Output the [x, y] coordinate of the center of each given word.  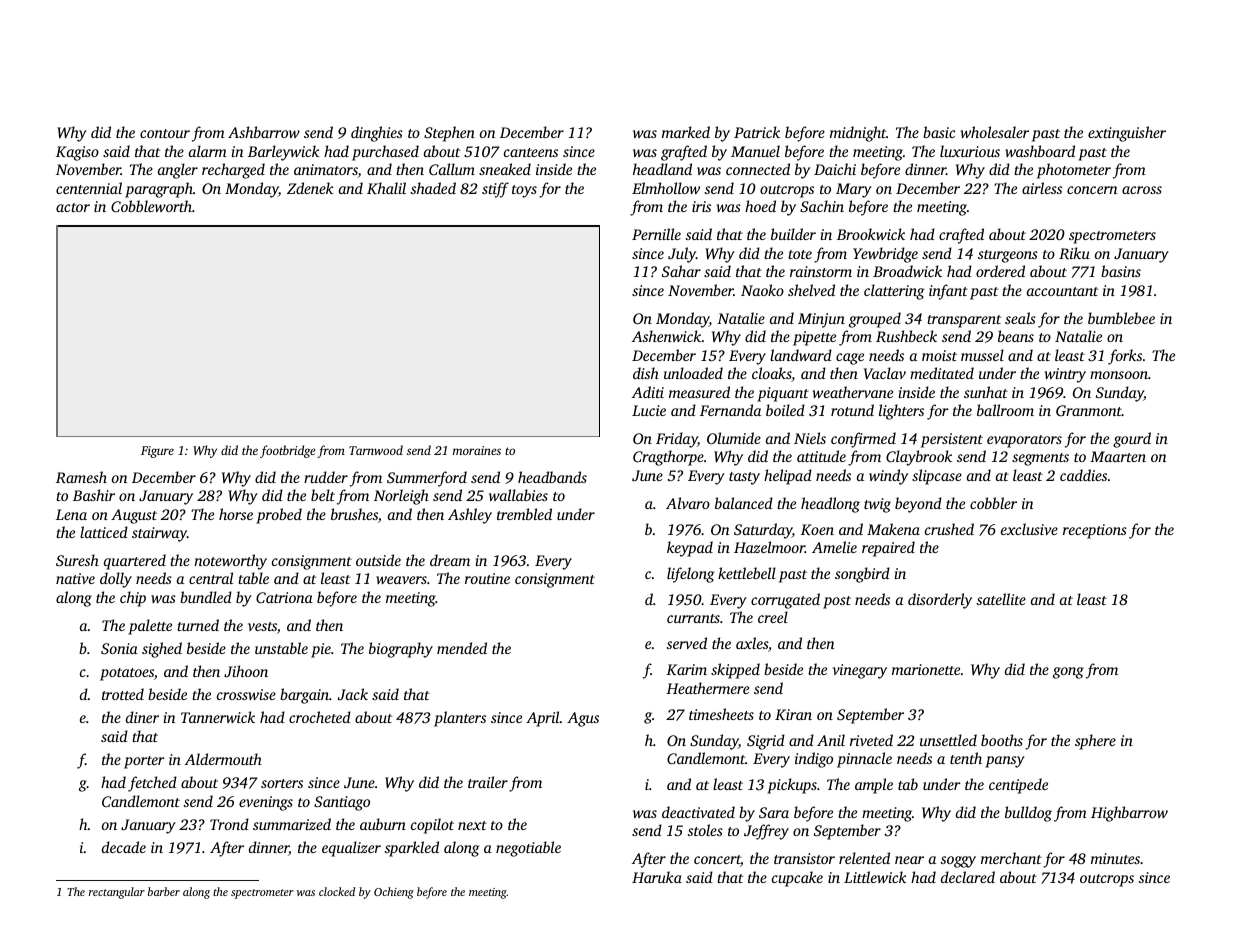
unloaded [693, 373]
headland [662, 169]
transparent [964, 321]
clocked [337, 891]
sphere [1095, 742]
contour [165, 133]
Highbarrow [1129, 814]
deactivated [698, 812]
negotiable [528, 849]
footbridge [287, 451]
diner [142, 717]
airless [1042, 188]
